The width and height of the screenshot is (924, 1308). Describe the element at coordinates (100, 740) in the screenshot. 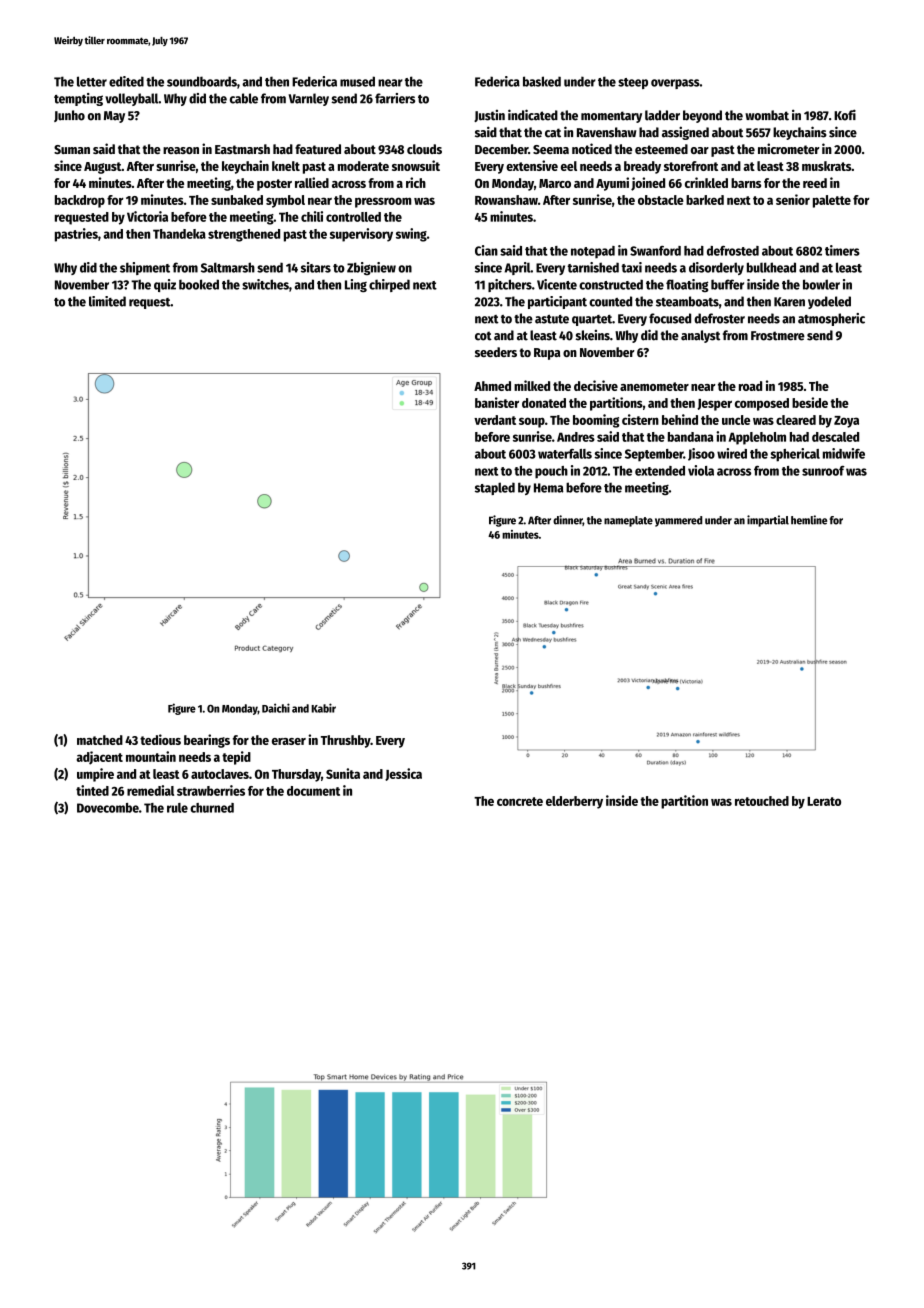

I see `matched` at that location.
